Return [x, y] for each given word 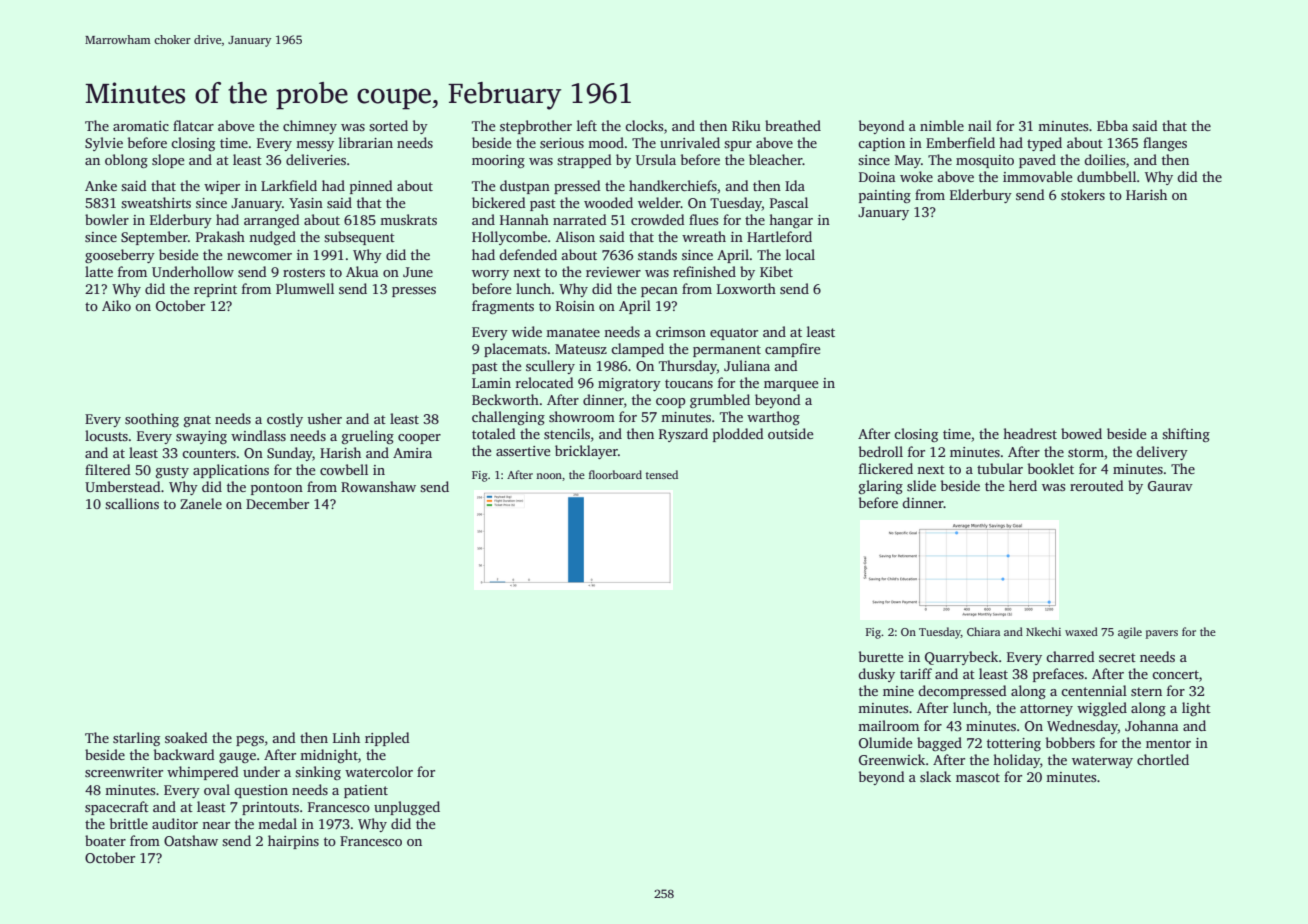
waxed [1081, 631]
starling [136, 739]
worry [490, 275]
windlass [258, 435]
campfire [792, 350]
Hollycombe [509, 238]
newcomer [259, 256]
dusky [876, 675]
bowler [107, 219]
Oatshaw [191, 840]
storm [1086, 452]
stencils [567, 433]
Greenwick [892, 759]
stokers [1083, 194]
